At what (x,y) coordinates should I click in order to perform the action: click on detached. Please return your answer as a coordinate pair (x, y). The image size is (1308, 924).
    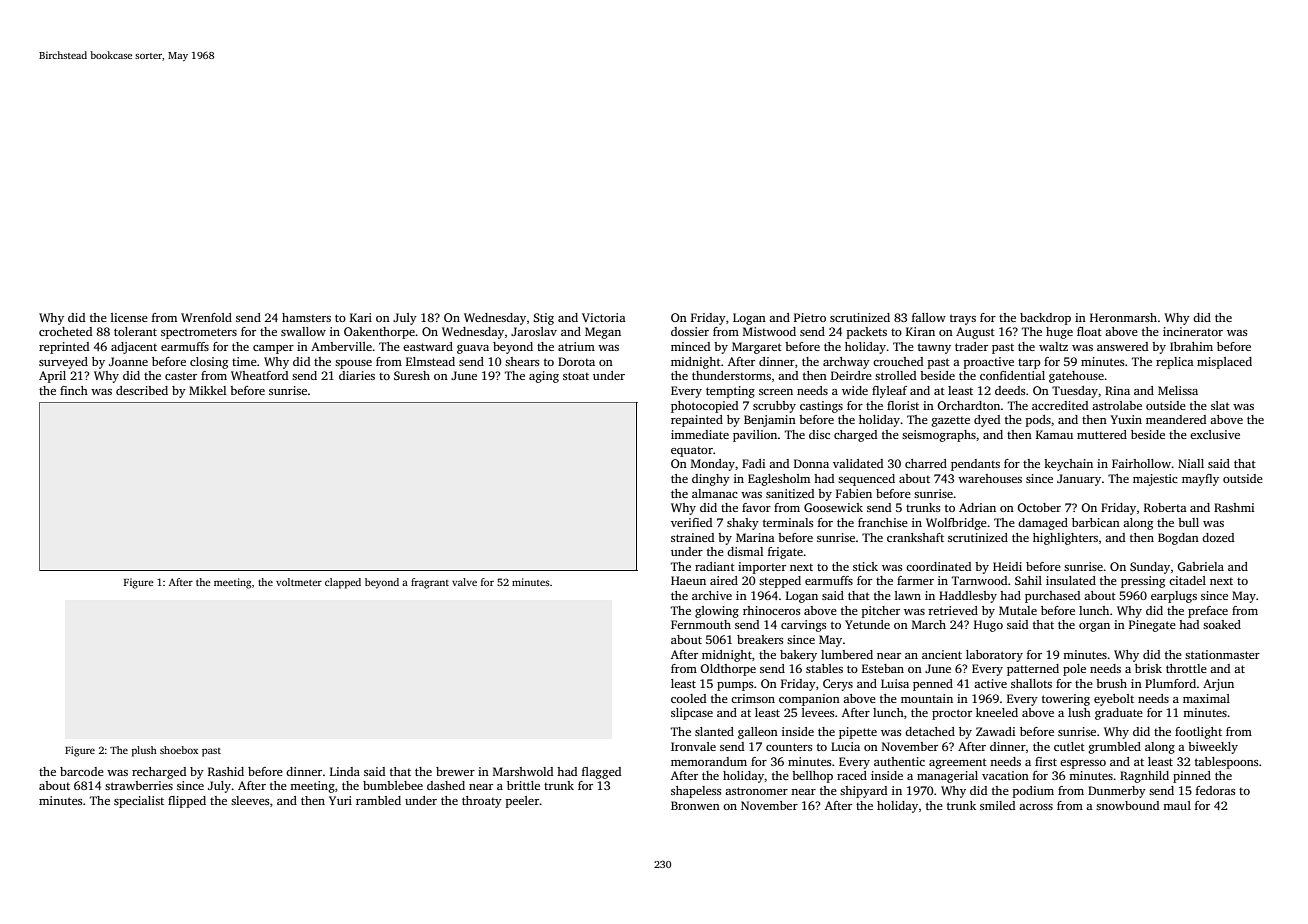
    Looking at the image, I should click on (930, 731).
